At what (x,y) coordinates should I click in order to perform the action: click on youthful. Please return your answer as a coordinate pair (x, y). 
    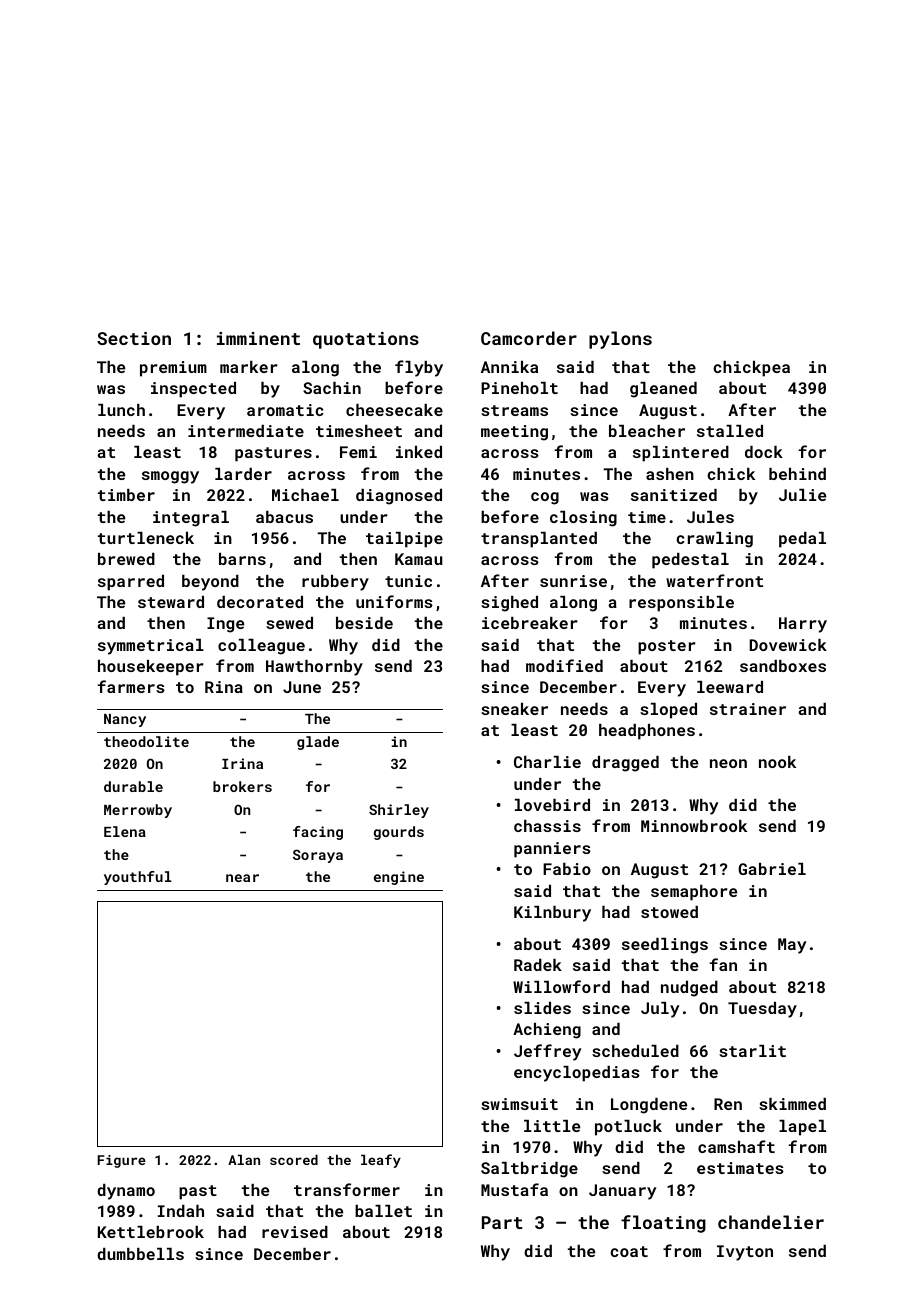
    Looking at the image, I should click on (138, 878).
